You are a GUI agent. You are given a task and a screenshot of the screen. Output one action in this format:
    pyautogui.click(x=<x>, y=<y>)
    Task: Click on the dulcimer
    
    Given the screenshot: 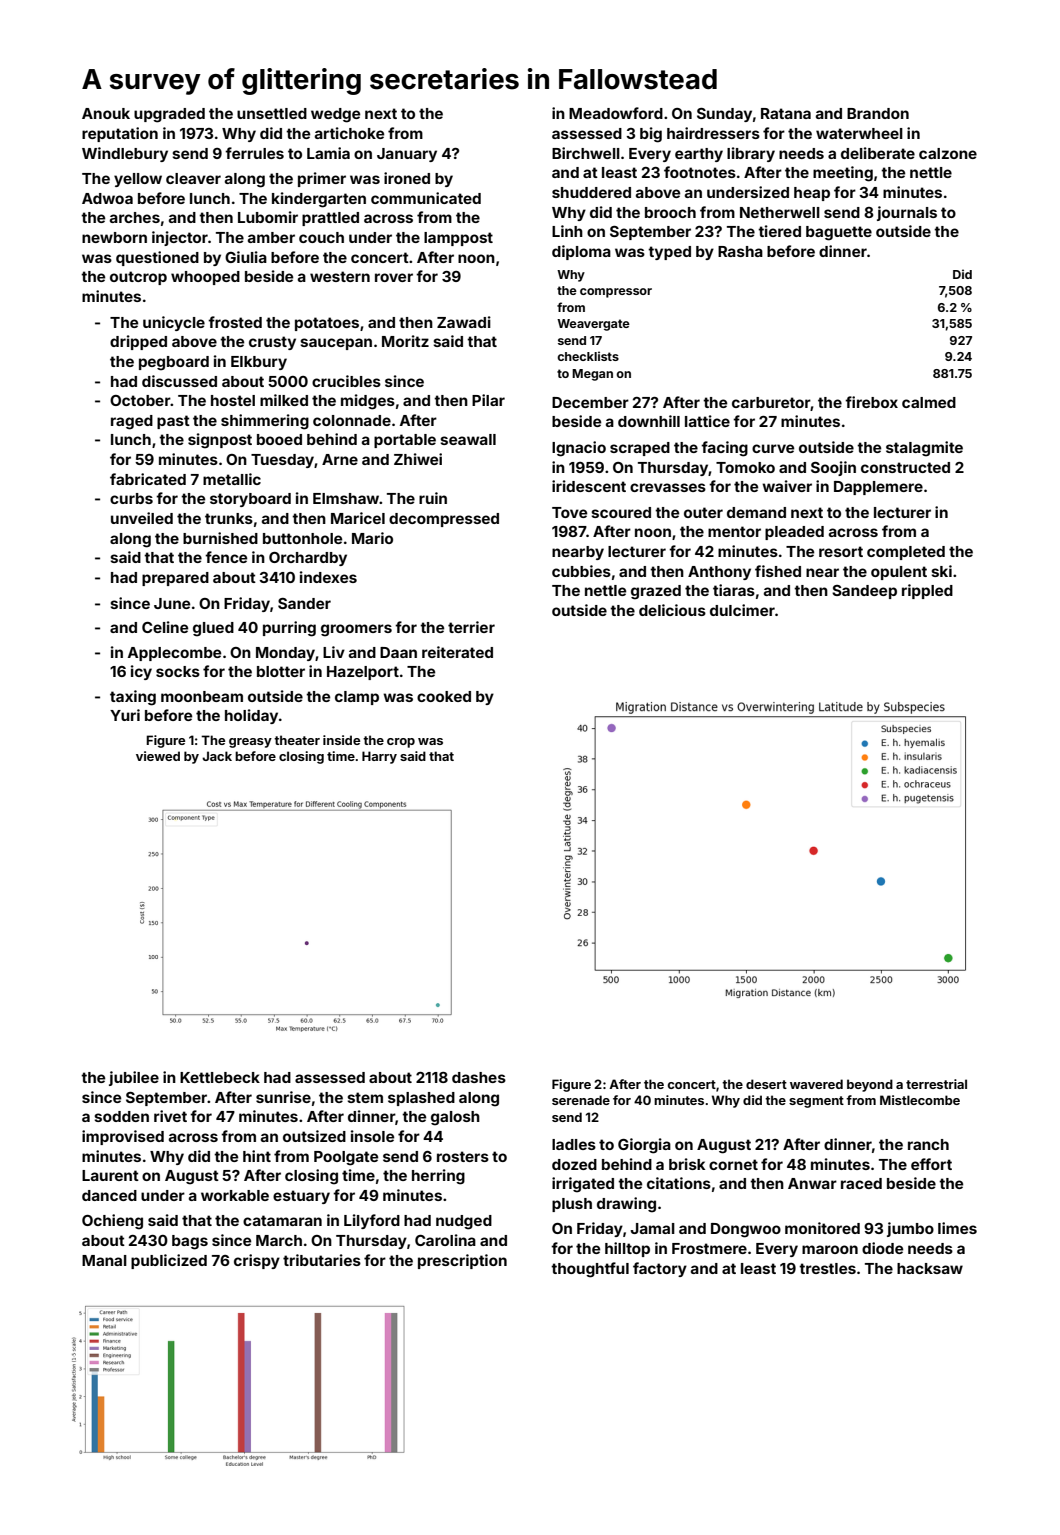 What is the action you would take?
    pyautogui.click(x=742, y=610)
